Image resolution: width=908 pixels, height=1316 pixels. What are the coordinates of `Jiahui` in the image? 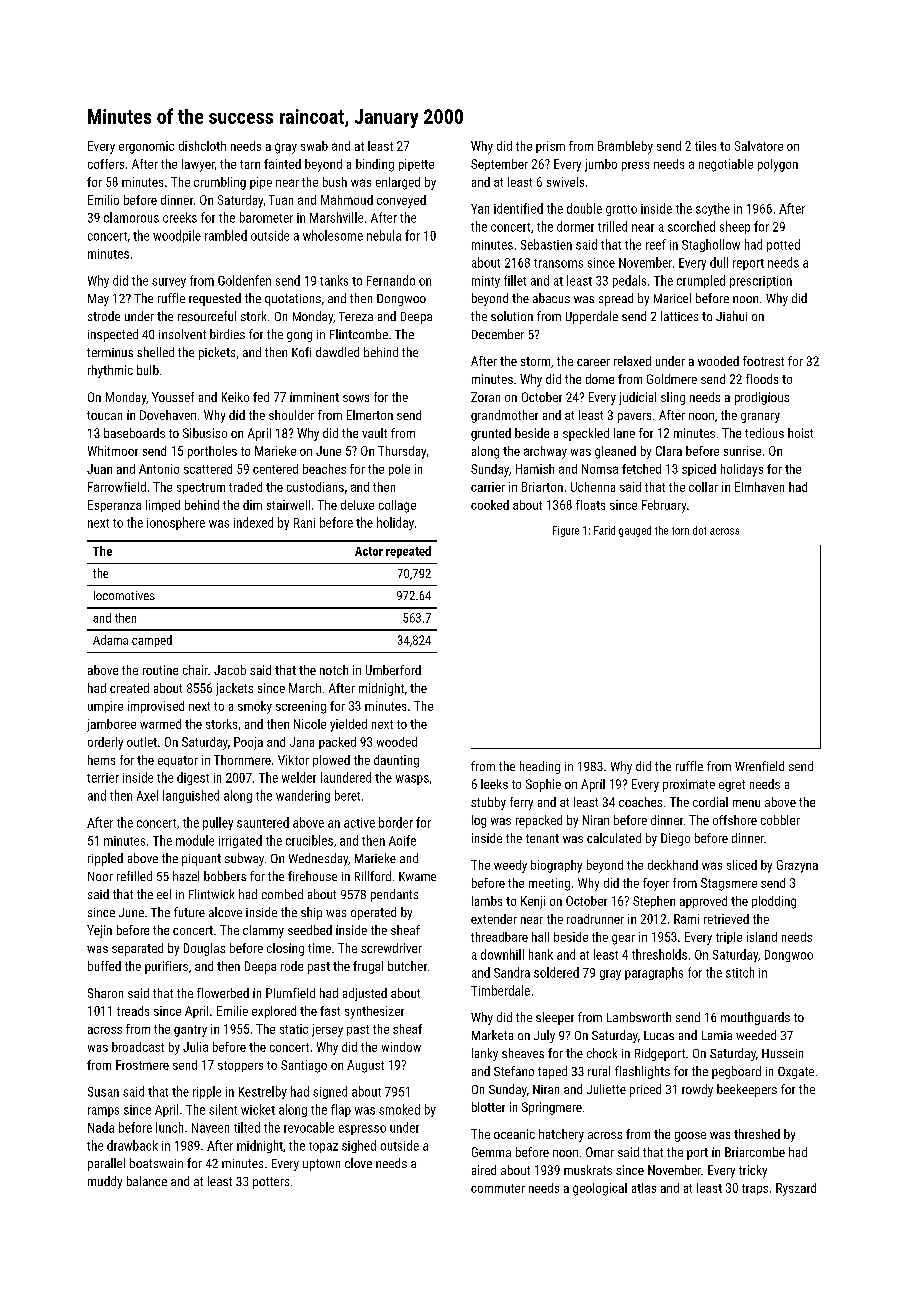 It's located at (731, 316).
